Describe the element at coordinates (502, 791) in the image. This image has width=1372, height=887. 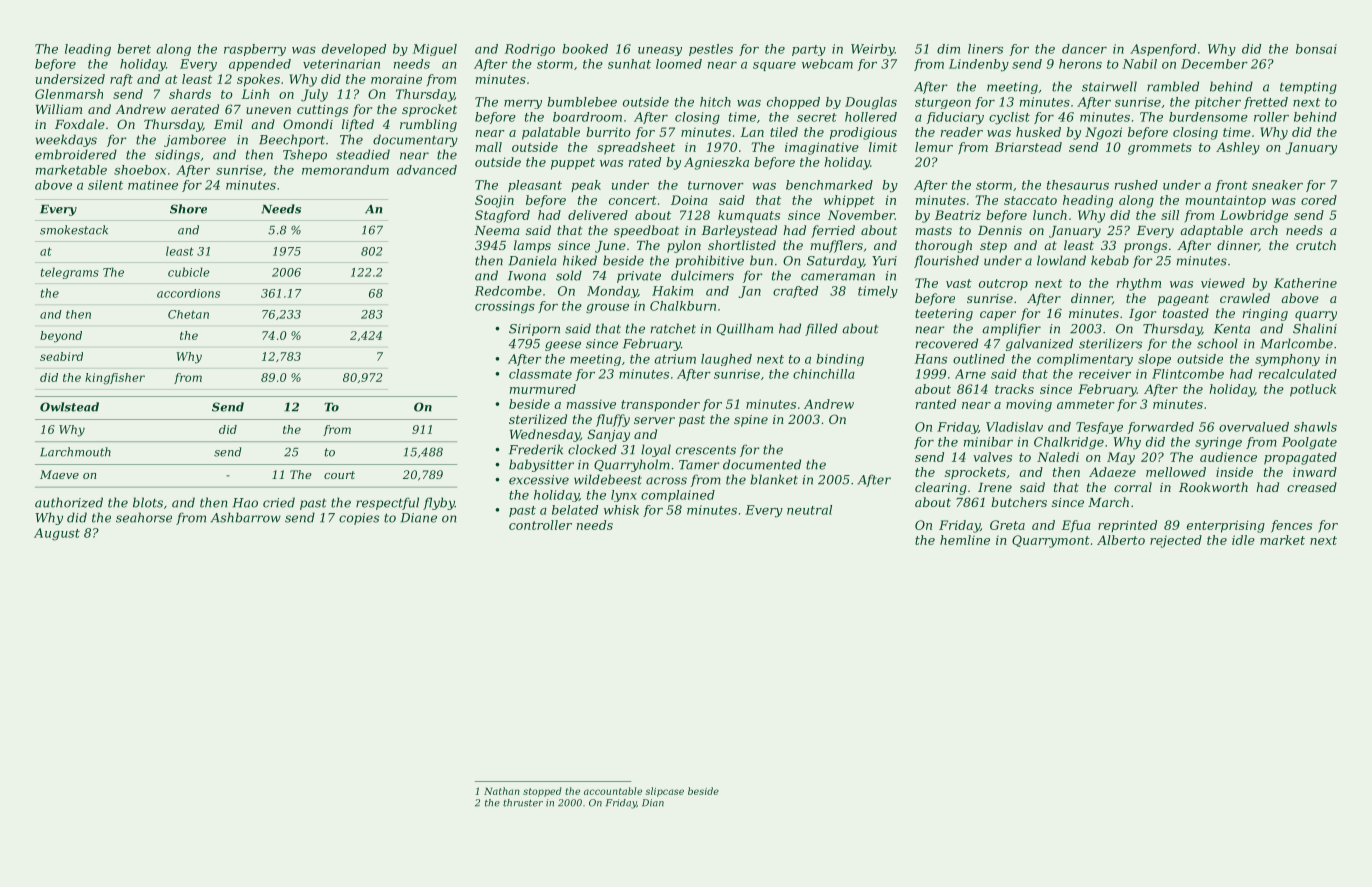
I see `Nathan` at that location.
